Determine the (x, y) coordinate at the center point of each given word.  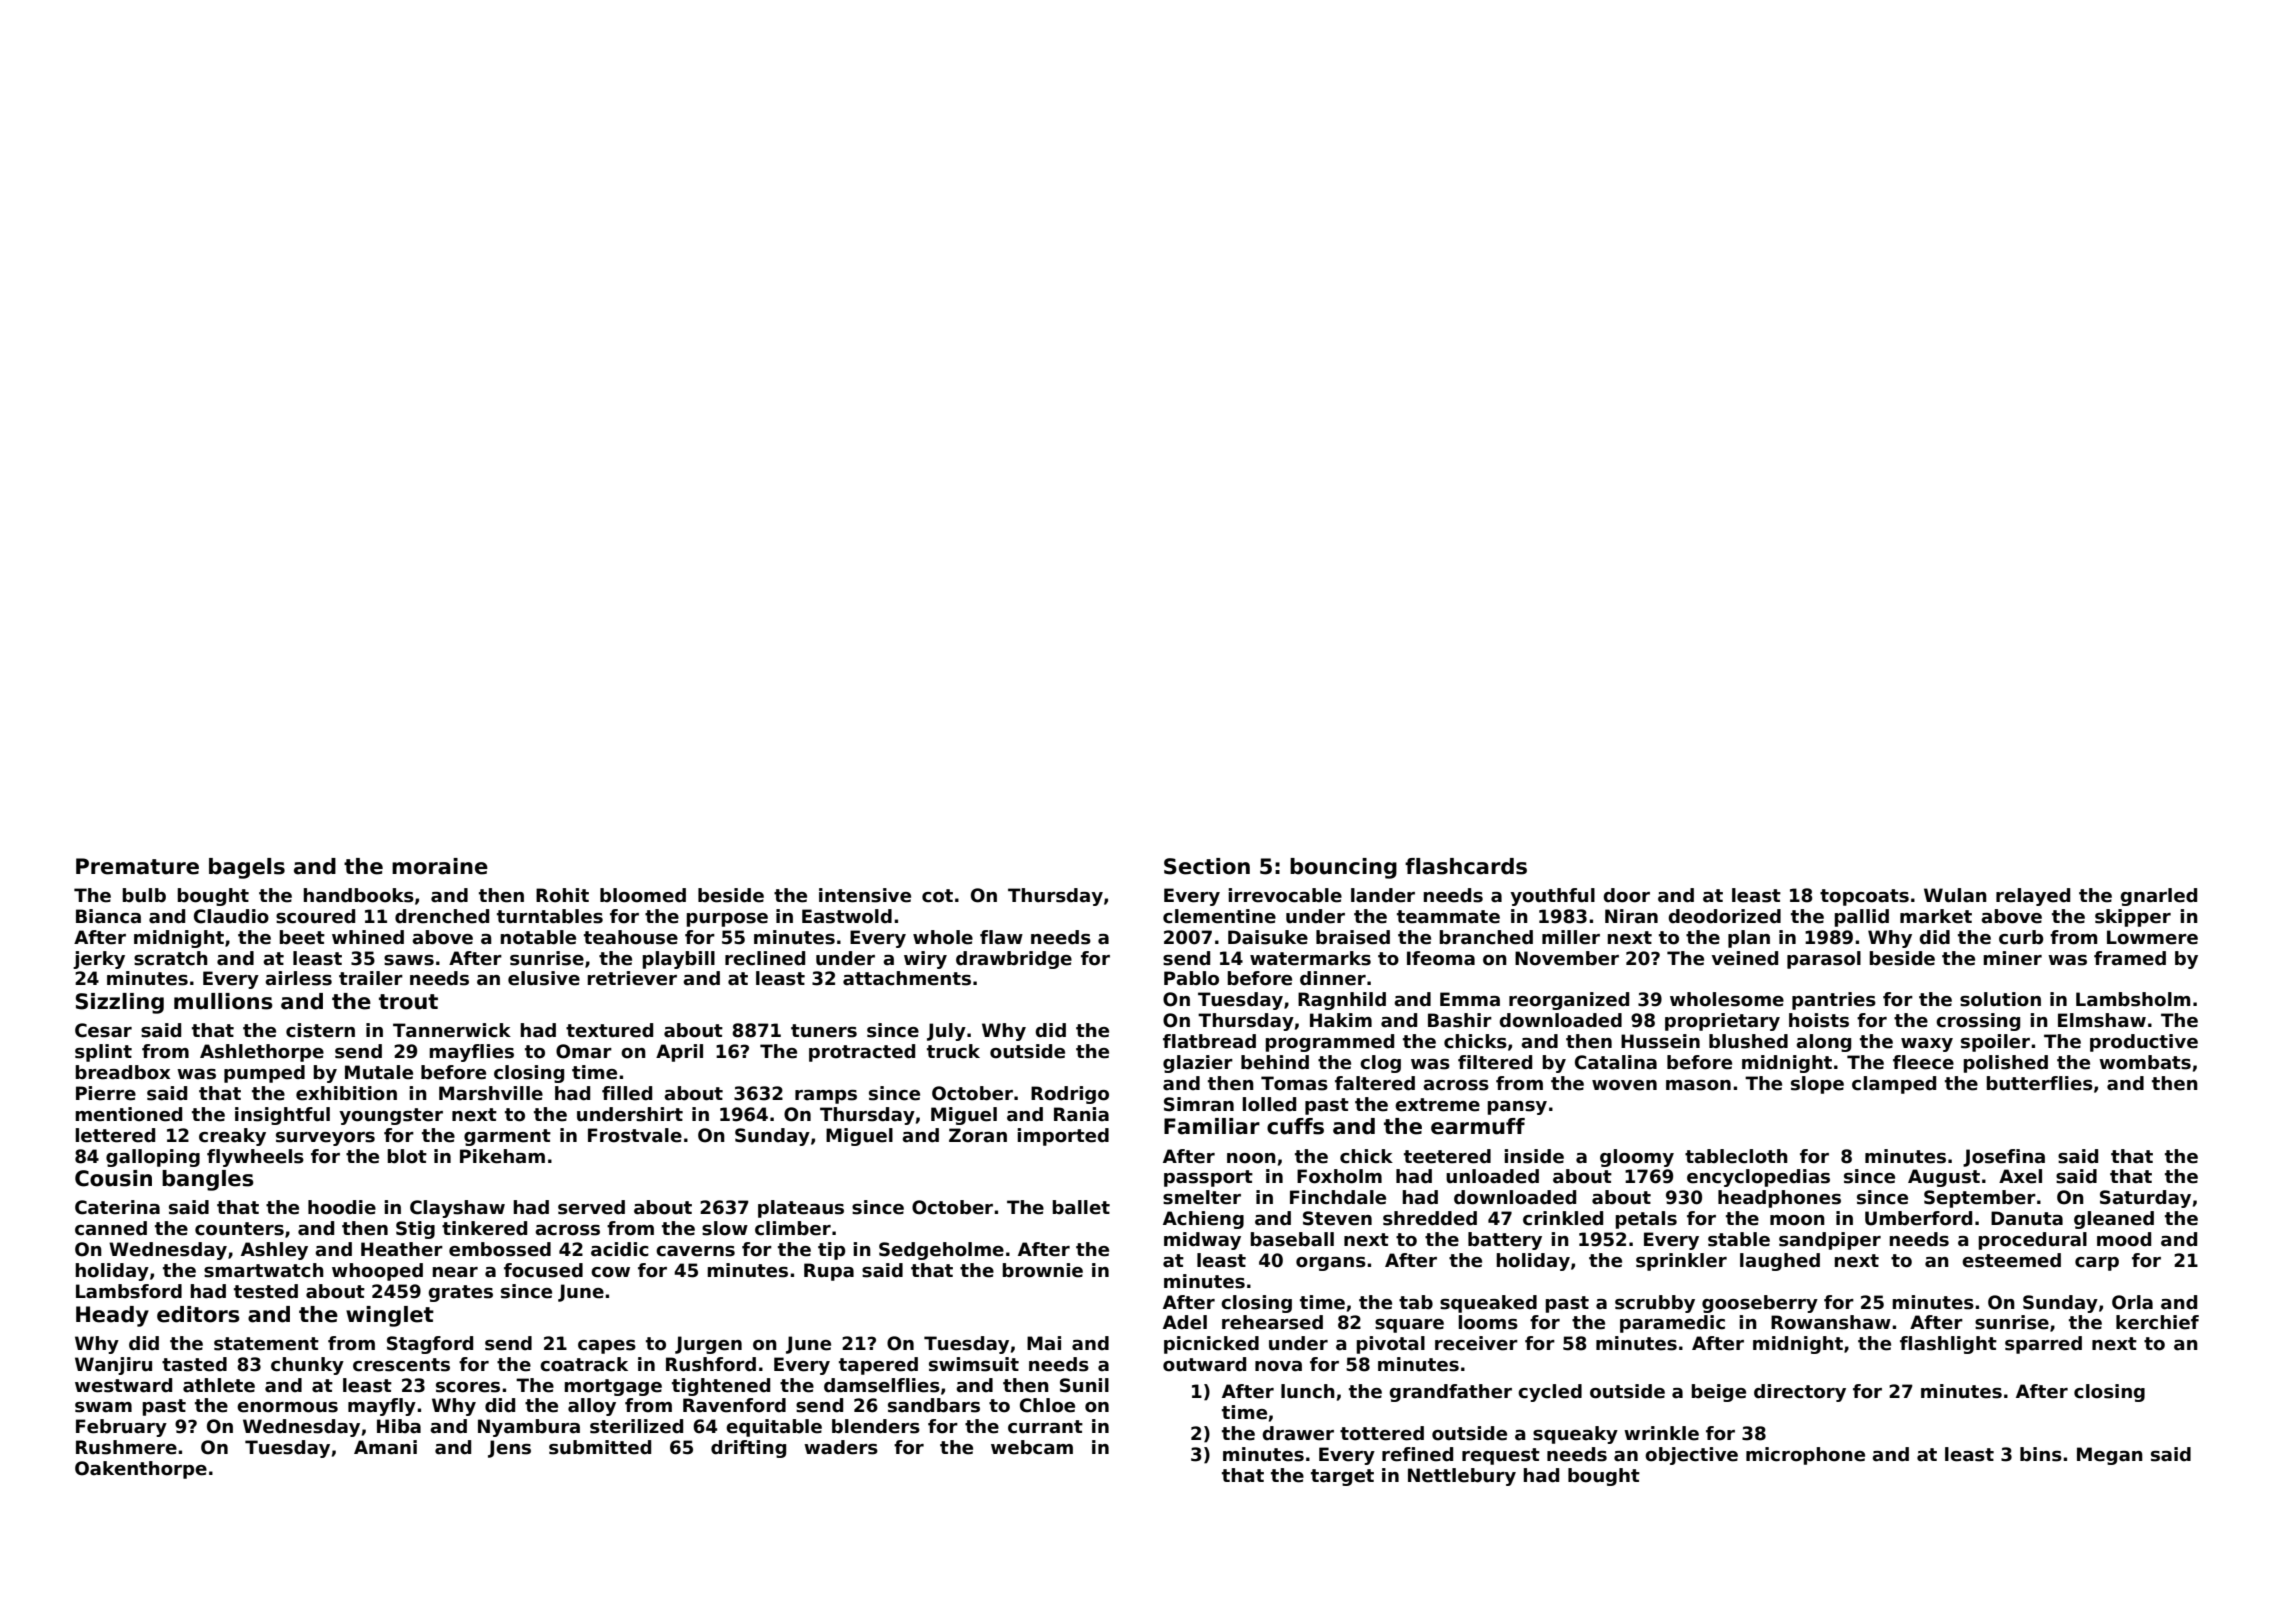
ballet (1081, 1207)
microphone (1805, 1456)
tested (266, 1291)
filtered (1495, 1062)
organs (1331, 1264)
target (1342, 1477)
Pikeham (502, 1156)
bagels (247, 868)
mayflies (471, 1053)
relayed (2033, 897)
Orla (2132, 1302)
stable (1739, 1239)
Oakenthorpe (141, 1470)
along (1823, 1043)
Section (1207, 866)
